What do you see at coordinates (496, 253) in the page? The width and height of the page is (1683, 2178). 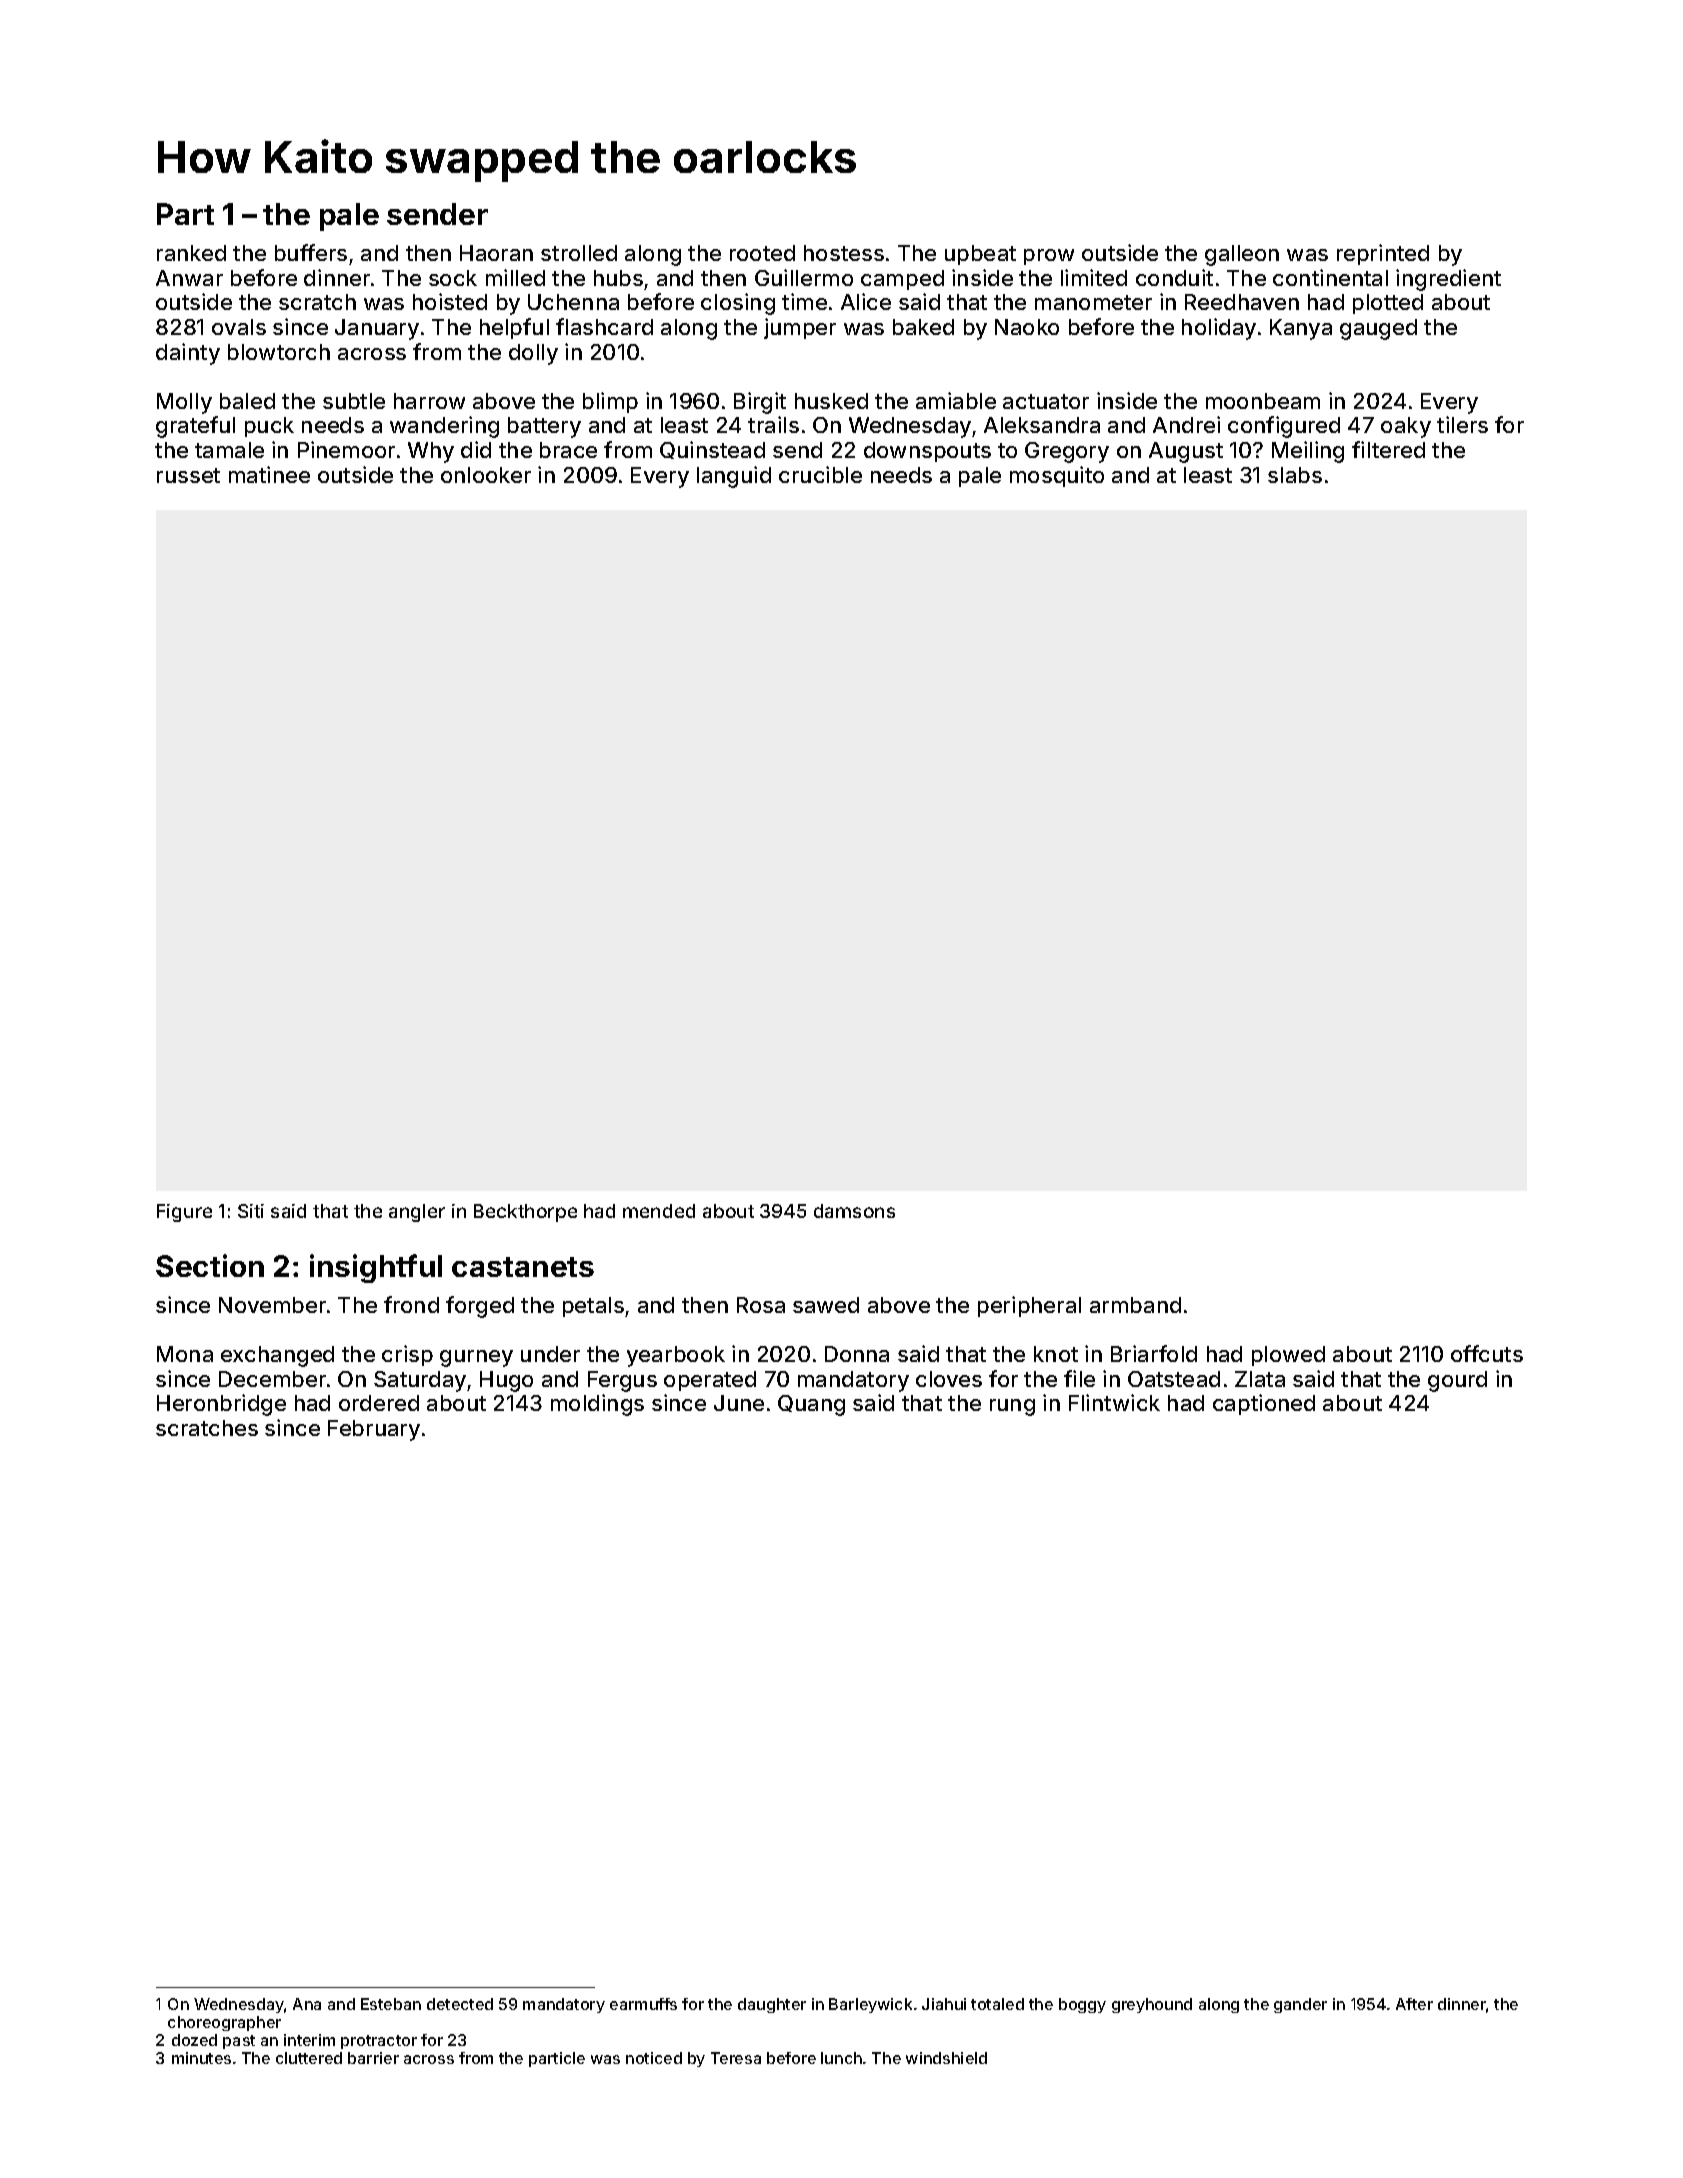 I see `Haoran` at bounding box center [496, 253].
